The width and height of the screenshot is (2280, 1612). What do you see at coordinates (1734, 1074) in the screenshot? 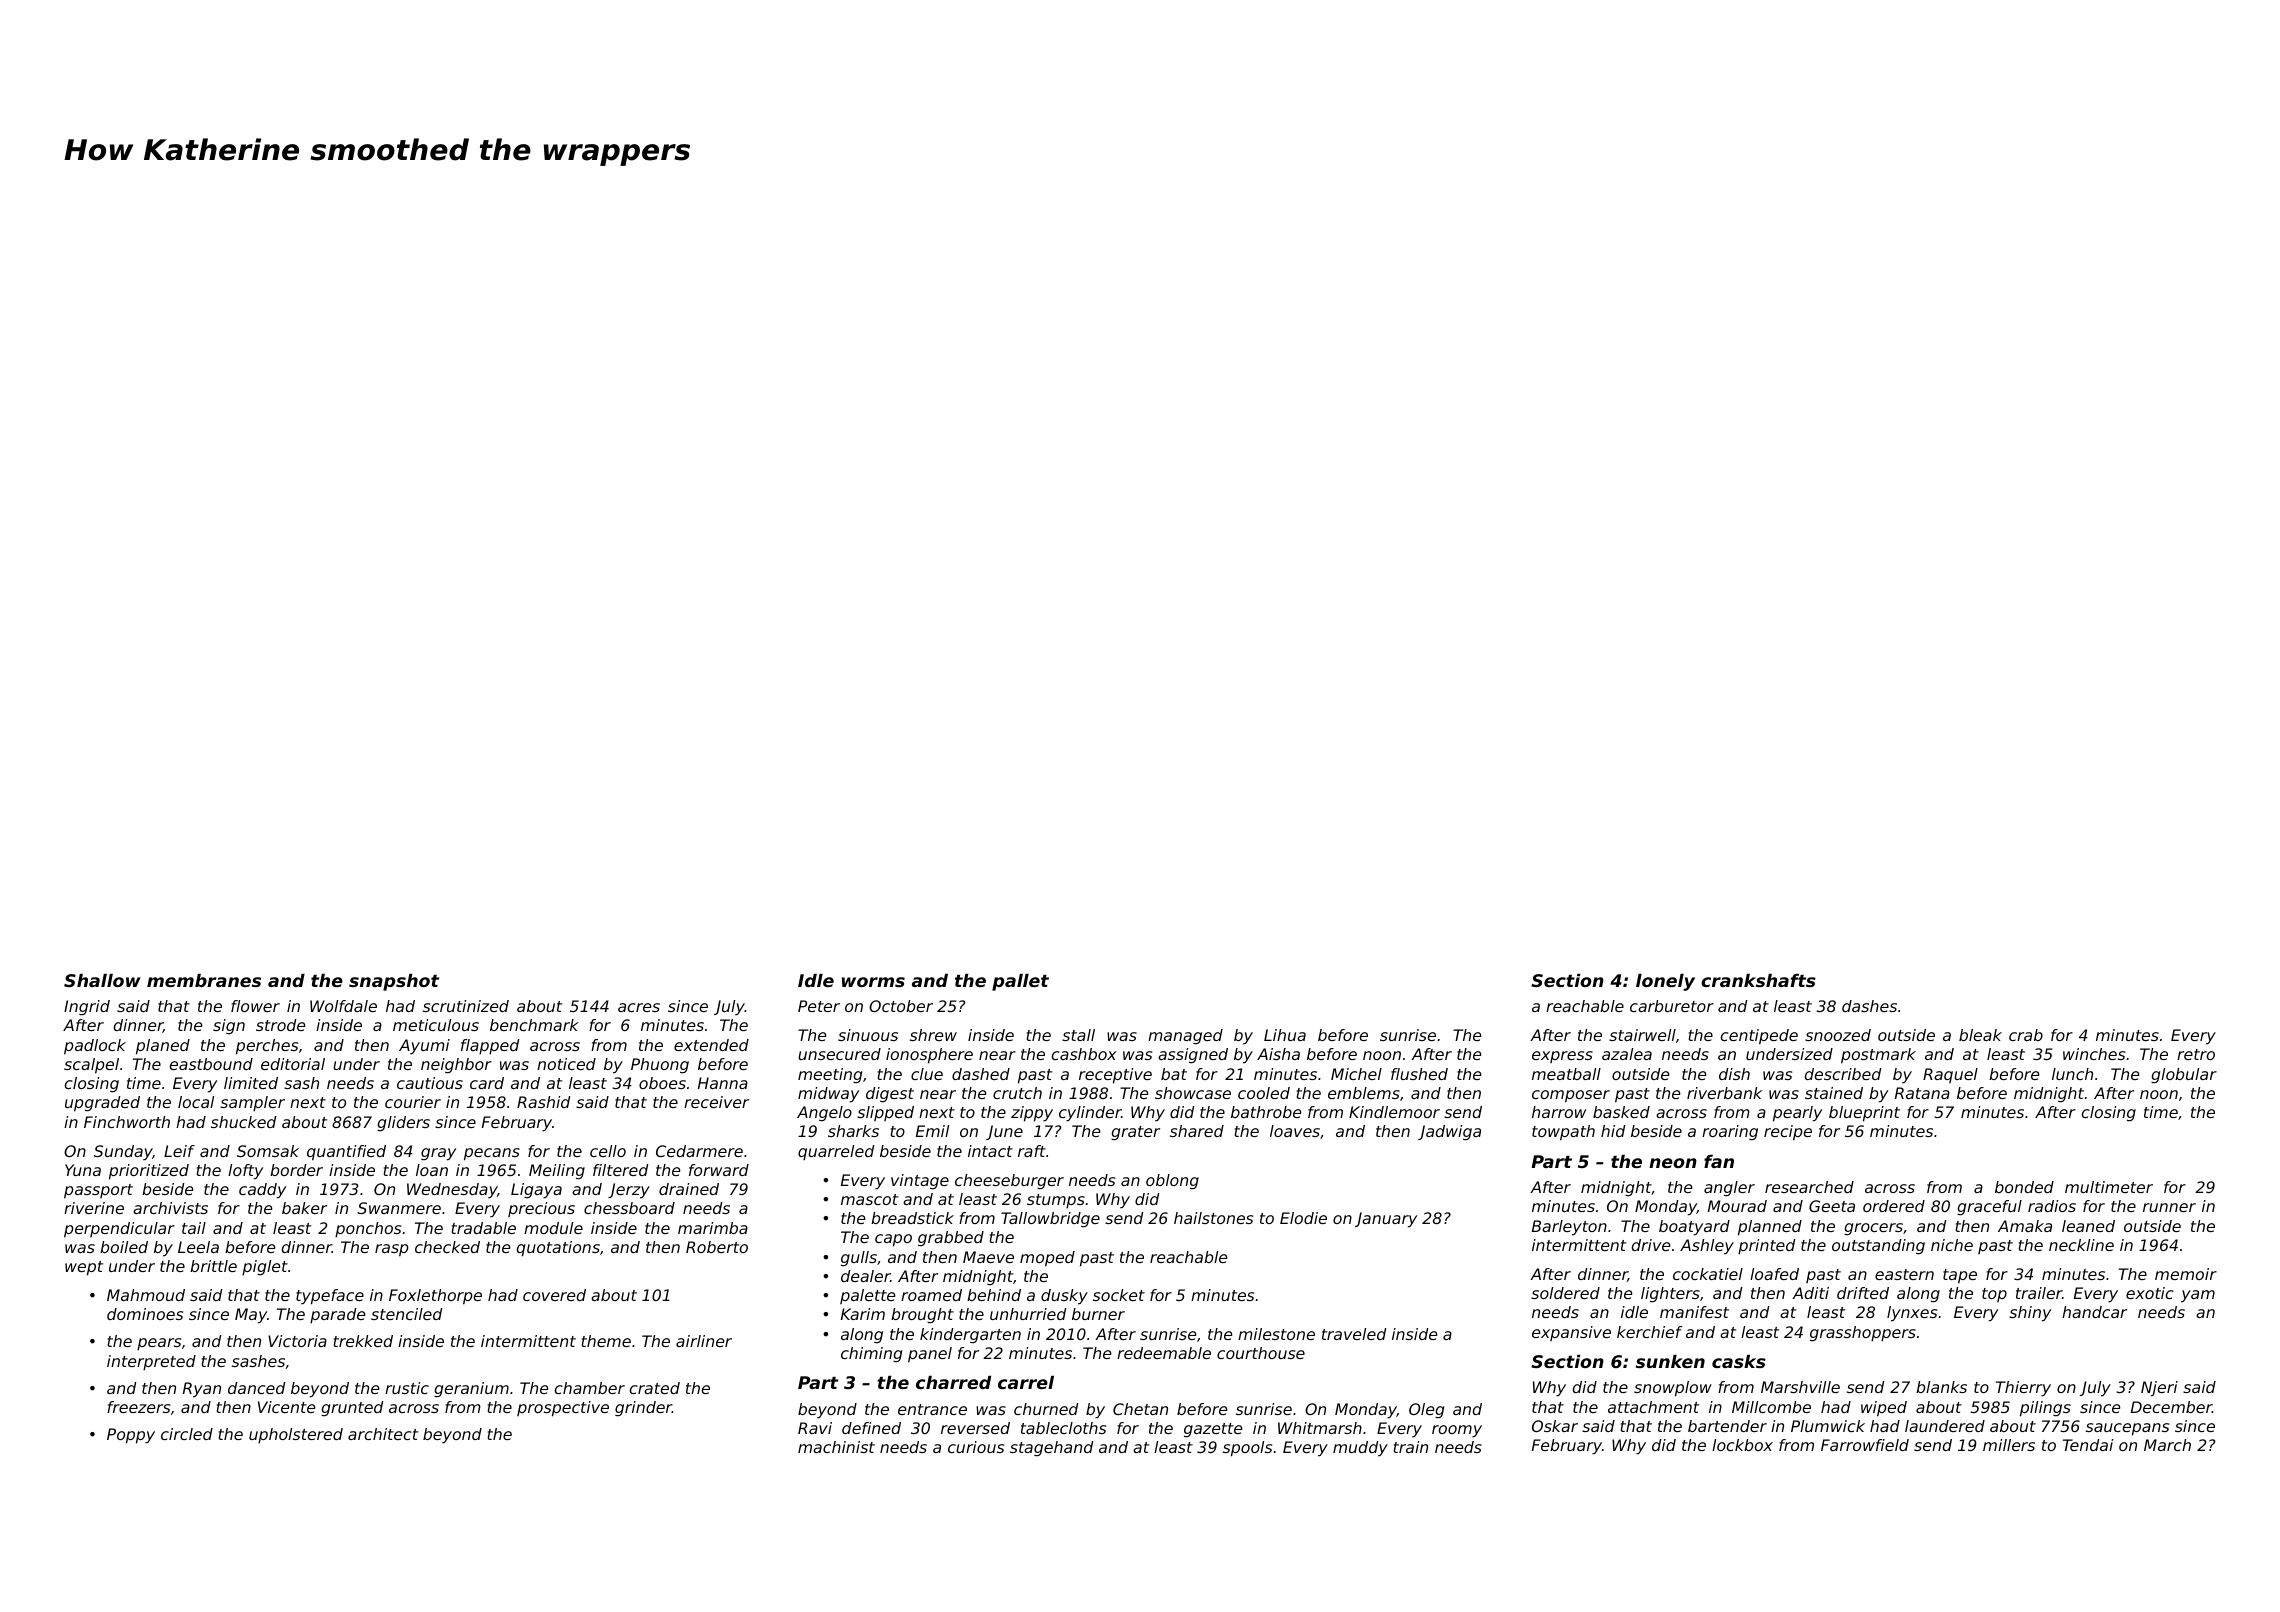
I see `dish` at bounding box center [1734, 1074].
